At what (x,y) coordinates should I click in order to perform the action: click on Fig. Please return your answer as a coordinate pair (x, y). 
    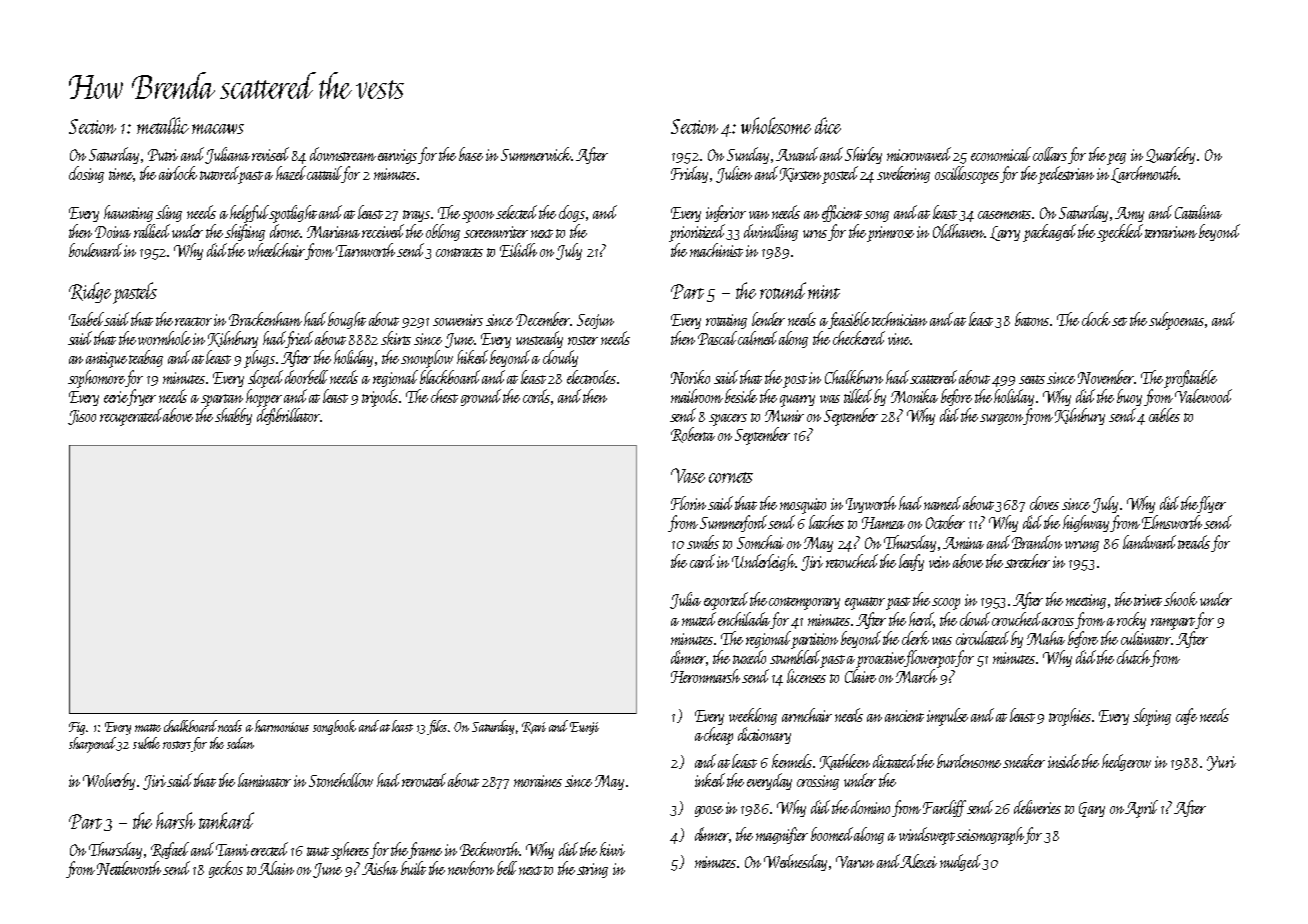
    Looking at the image, I should click on (77, 728).
